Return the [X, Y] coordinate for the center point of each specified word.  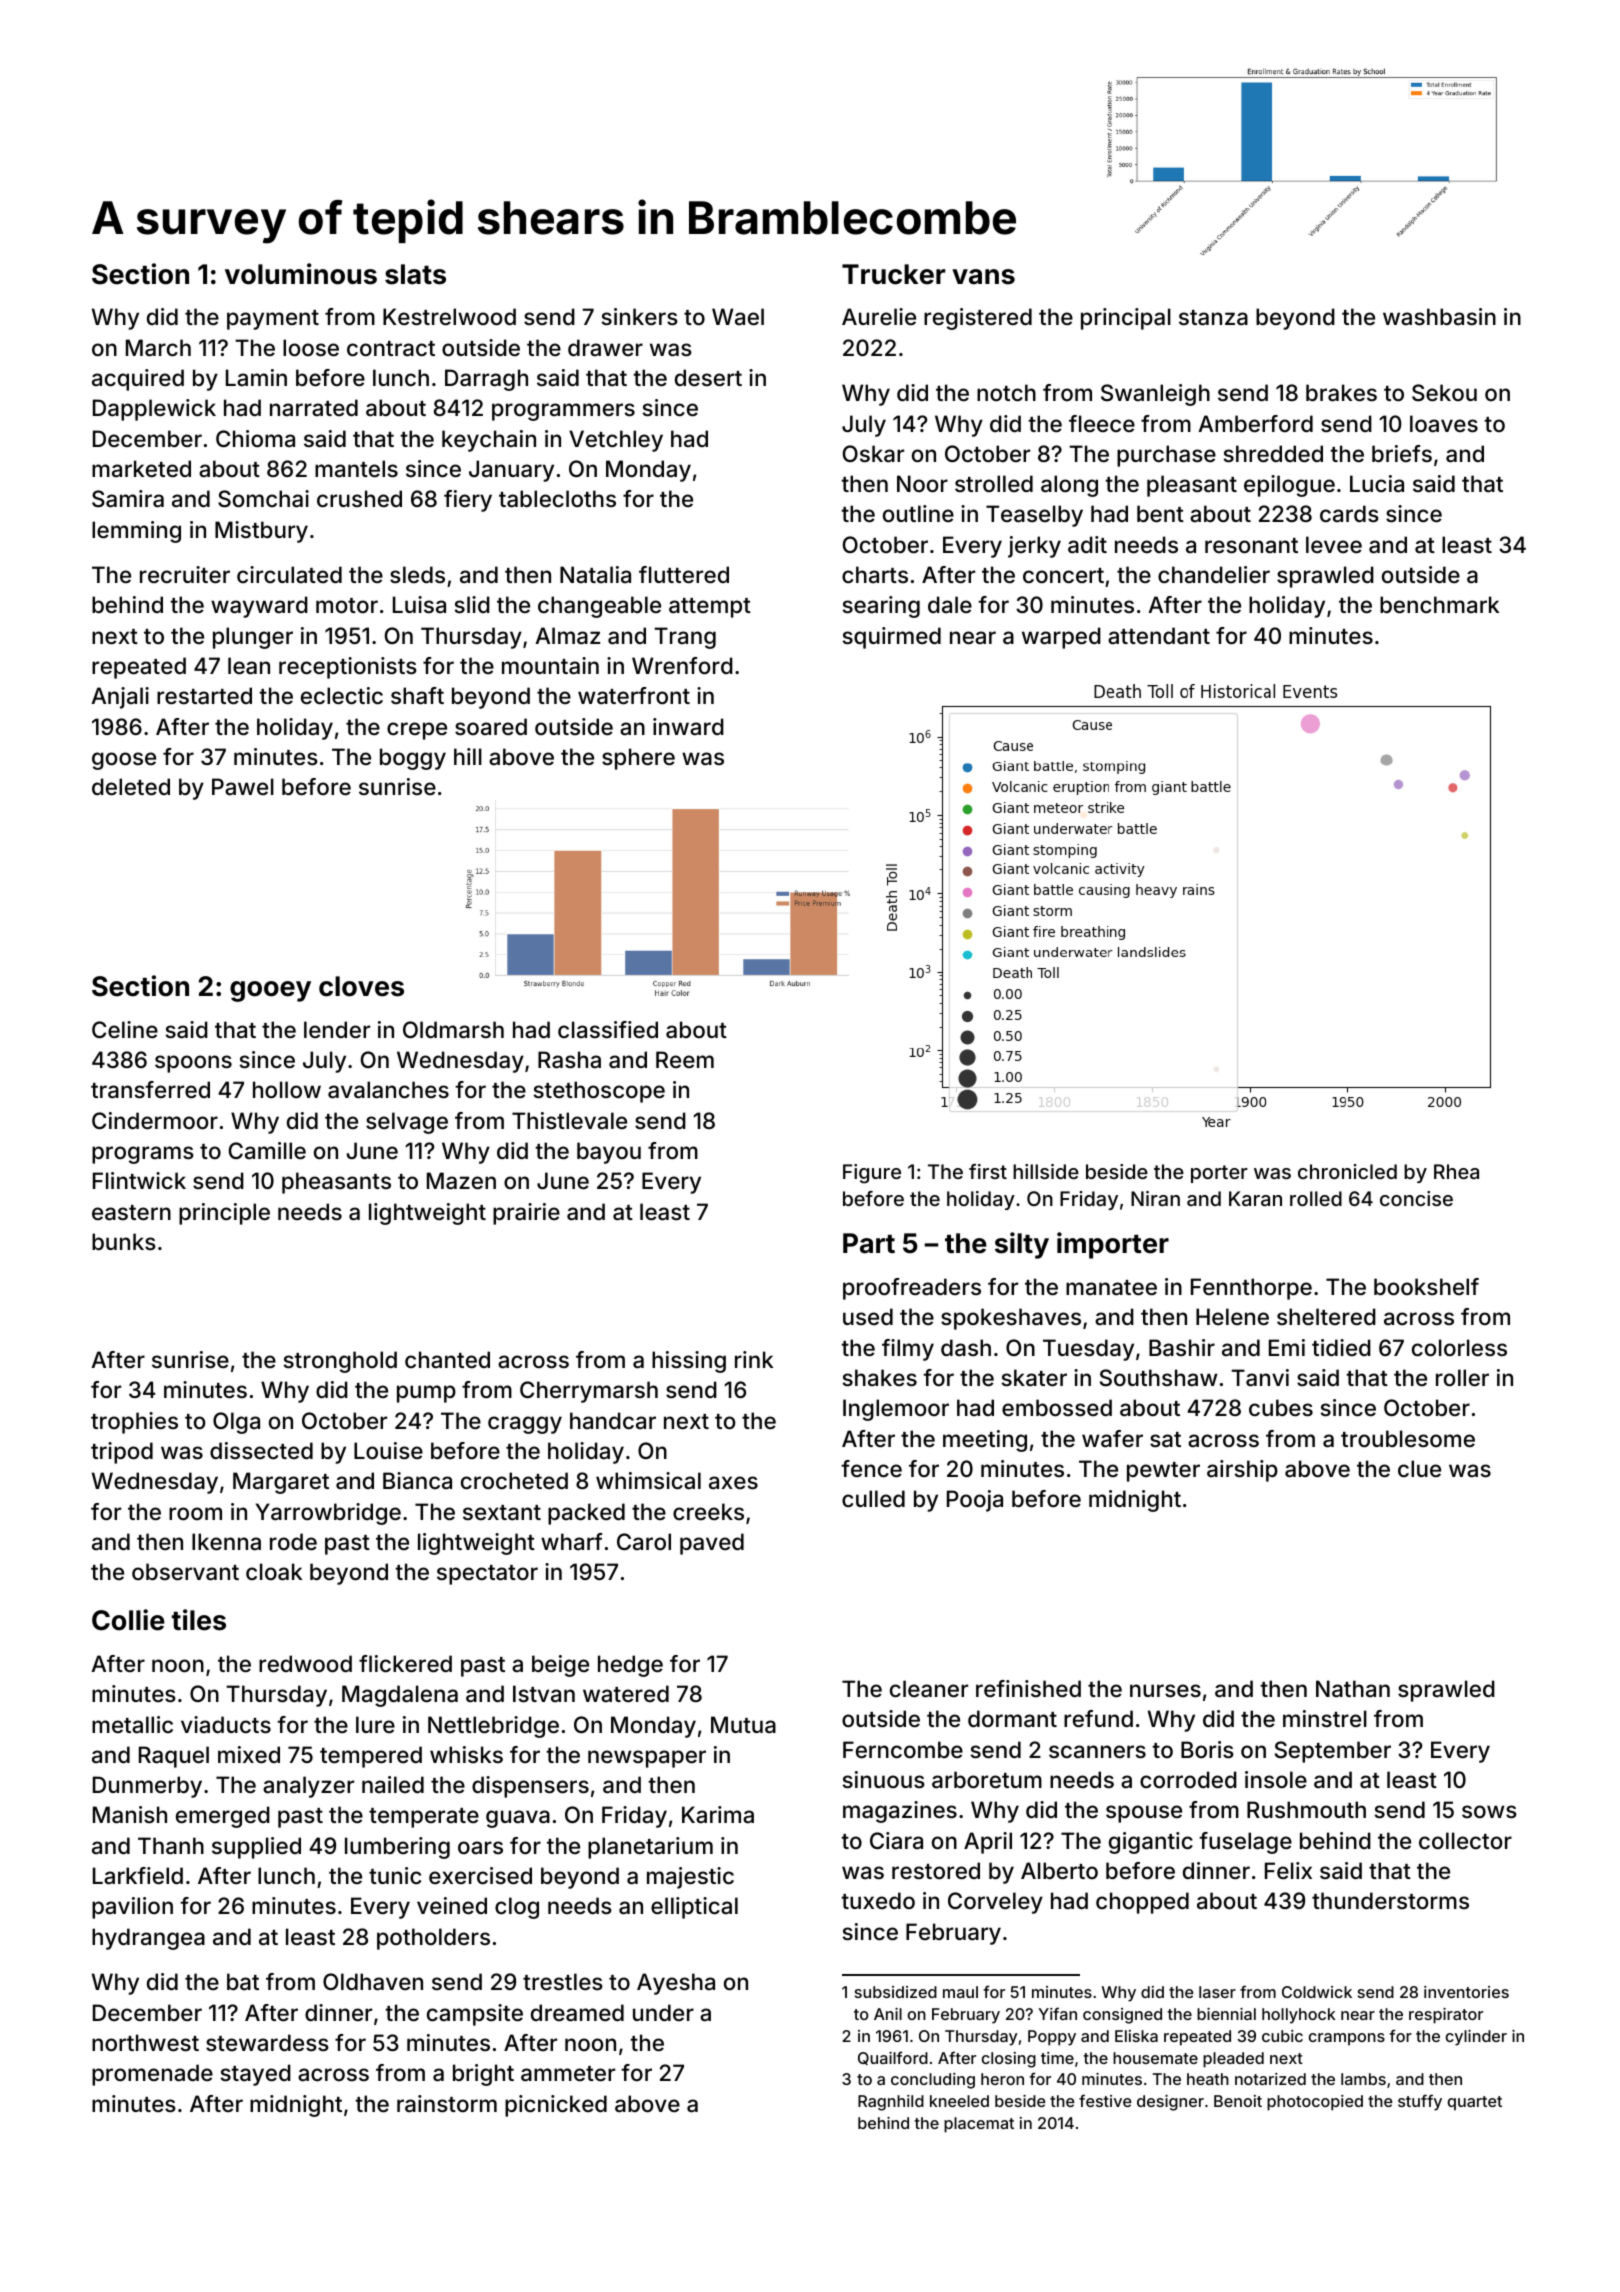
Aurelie [879, 316]
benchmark [1439, 604]
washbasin [1439, 317]
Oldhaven [373, 1982]
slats [415, 274]
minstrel [1325, 1718]
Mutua [743, 1725]
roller [1462, 1377]
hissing [689, 1362]
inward [688, 727]
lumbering [397, 1848]
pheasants [336, 1183]
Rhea [1456, 1171]
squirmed [892, 638]
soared [491, 726]
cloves [361, 986]
